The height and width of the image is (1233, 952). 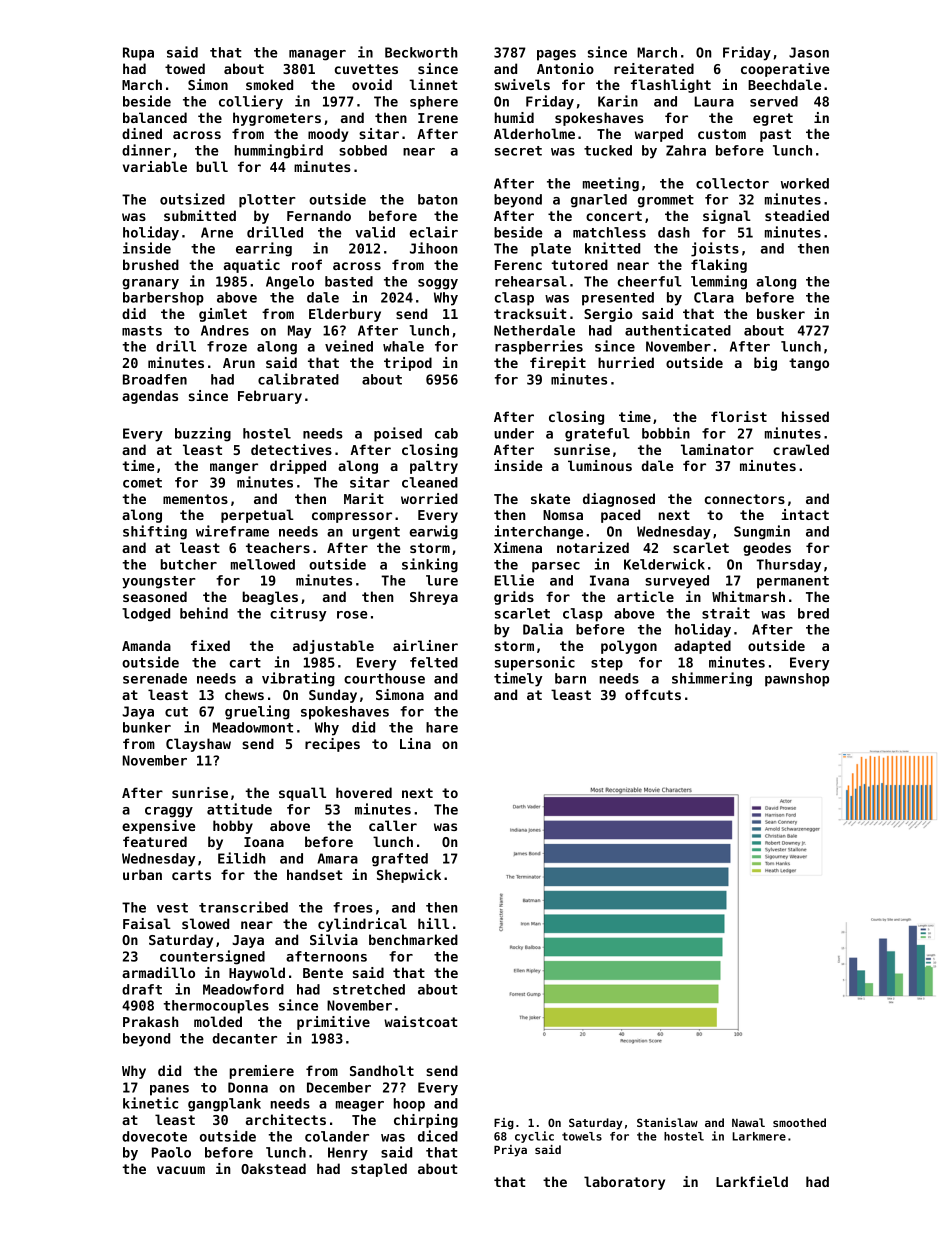 I want to click on Angelo, so click(x=290, y=283).
